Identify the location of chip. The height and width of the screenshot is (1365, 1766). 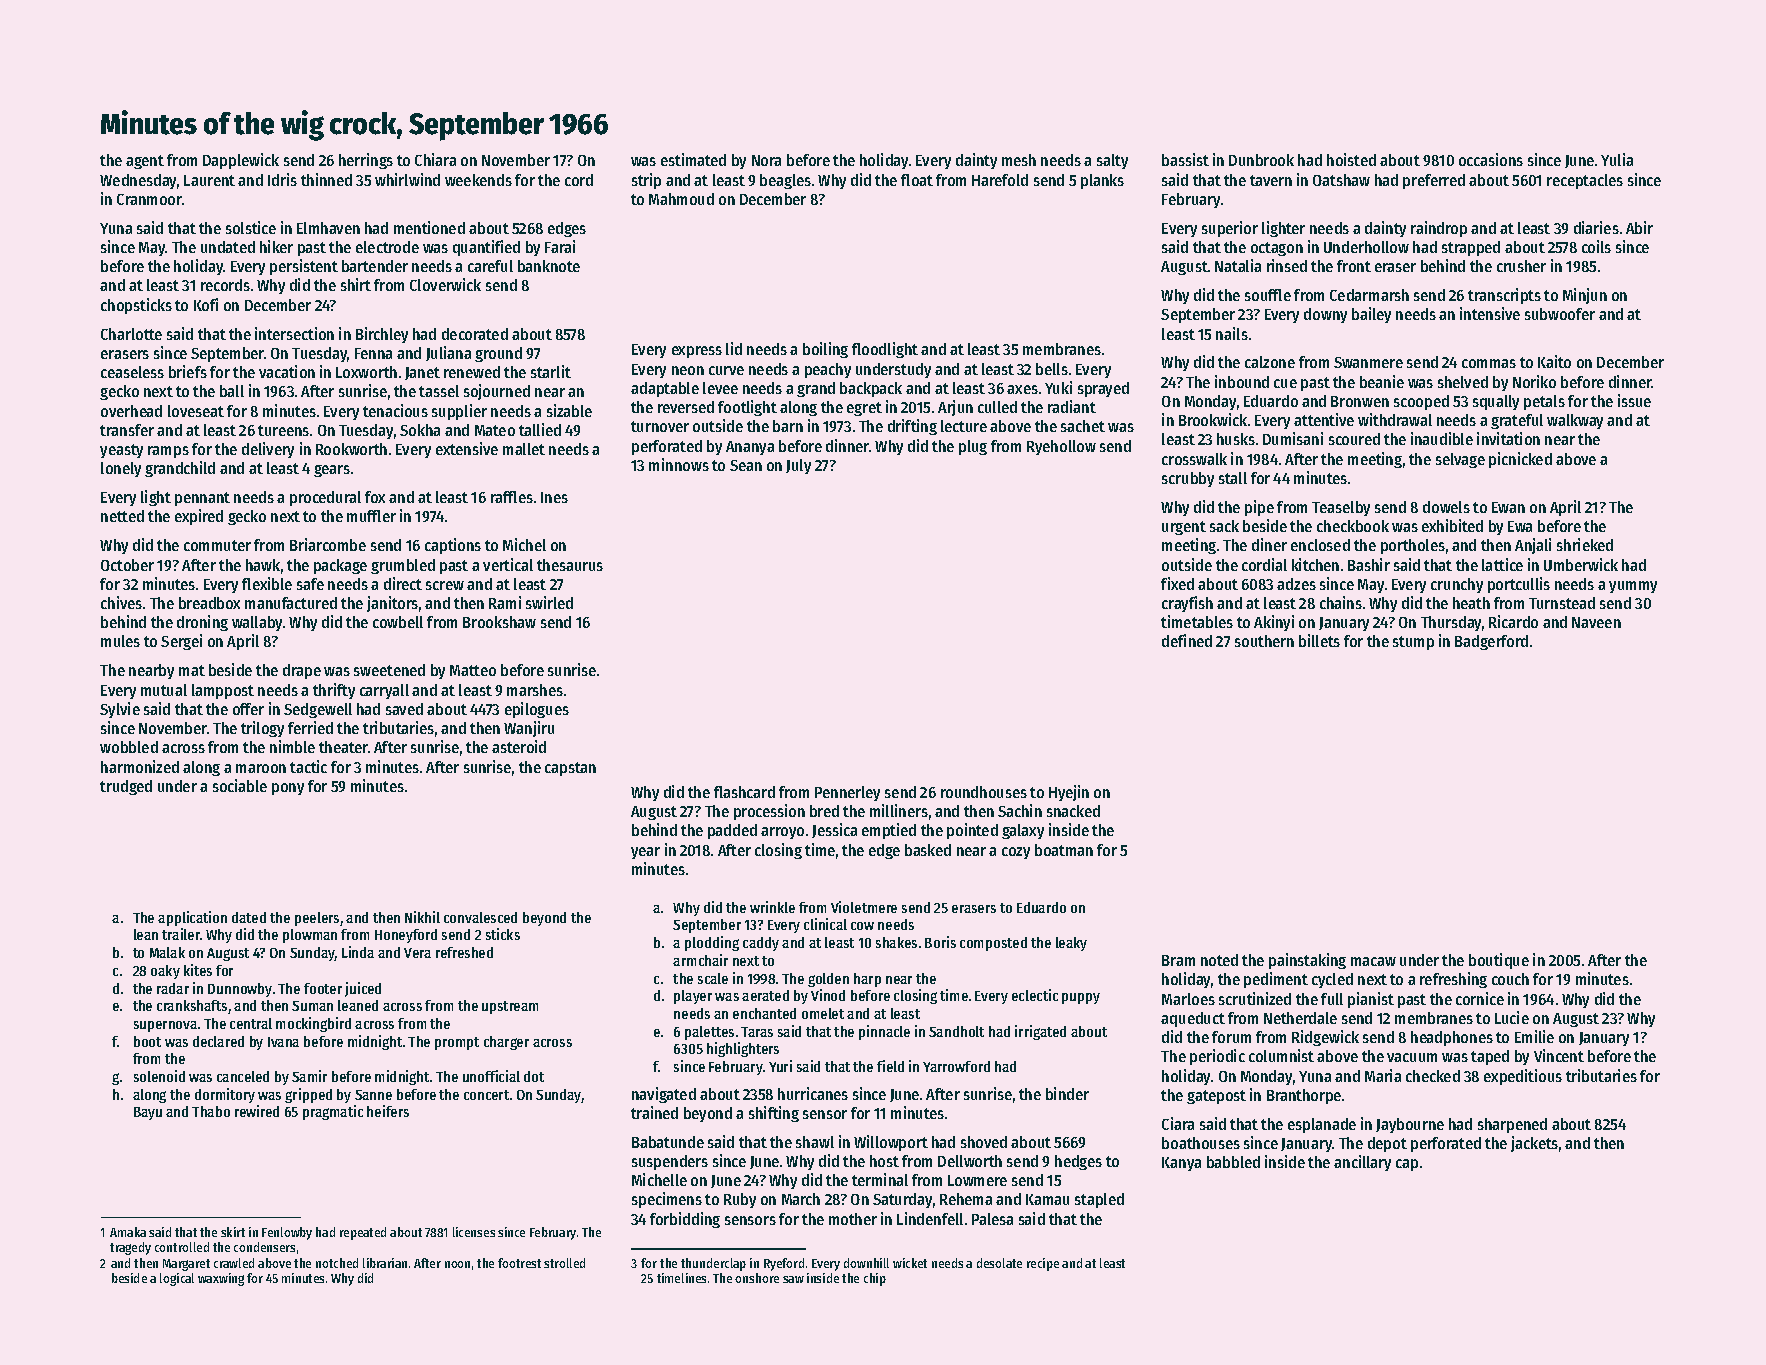
(875, 1279).
